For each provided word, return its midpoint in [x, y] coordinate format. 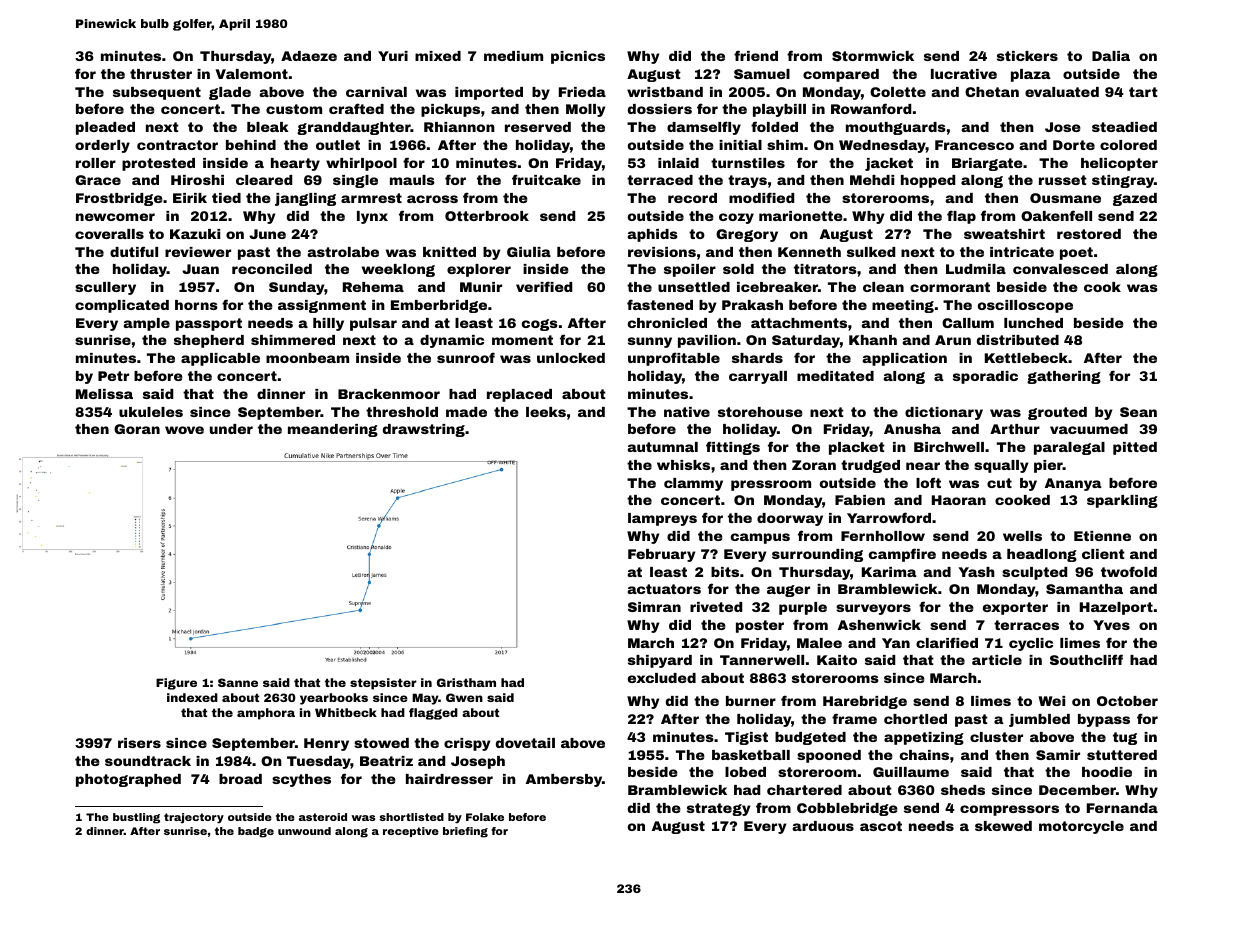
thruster [161, 74]
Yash [976, 572]
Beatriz [386, 761]
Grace [98, 180]
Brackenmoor [389, 394]
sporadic [985, 377]
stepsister [383, 684]
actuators [664, 589]
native [687, 412]
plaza [1030, 75]
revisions [662, 252]
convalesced [1060, 269]
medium [513, 56]
